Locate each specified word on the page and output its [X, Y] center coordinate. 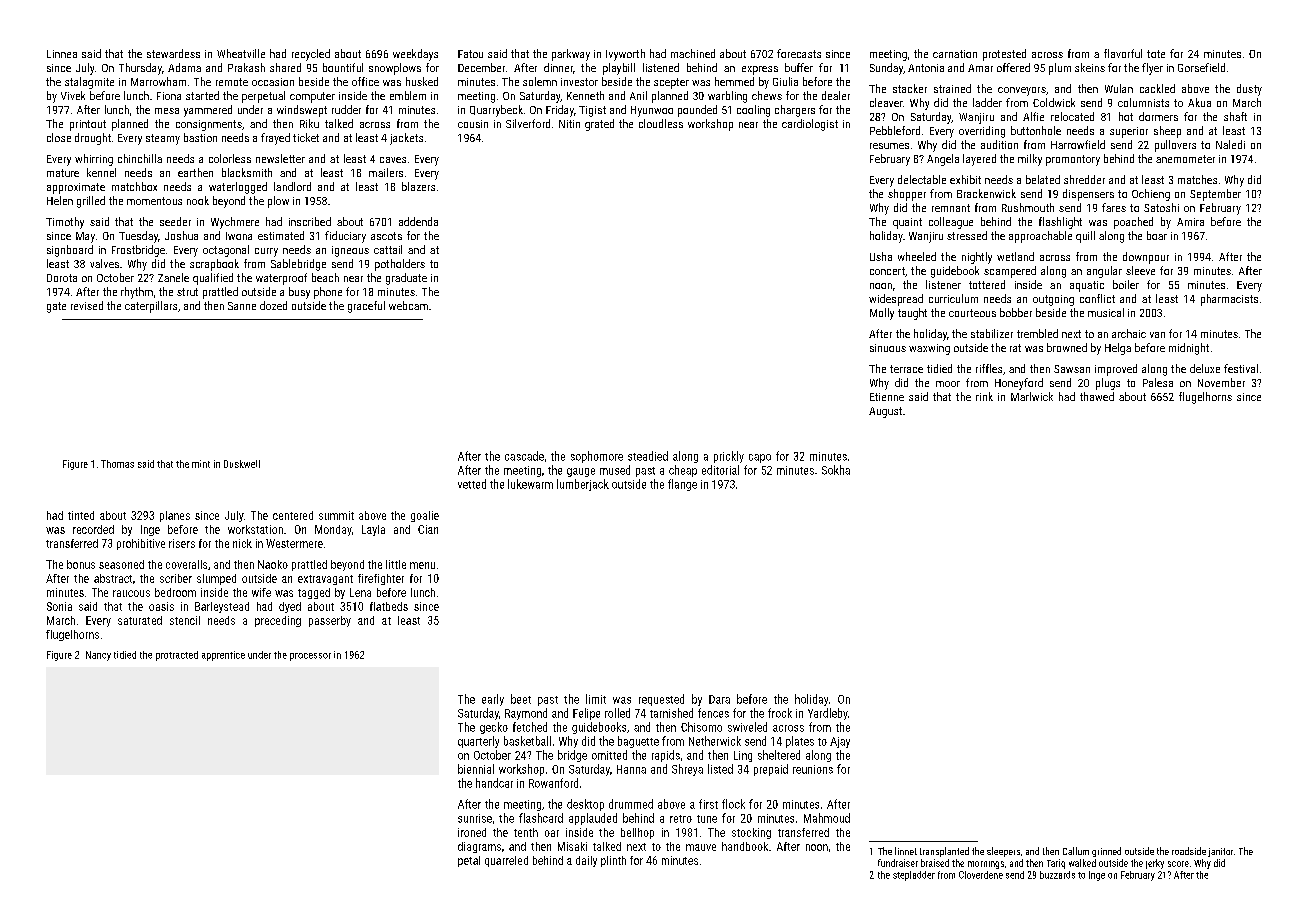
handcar [494, 783]
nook [198, 200]
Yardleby [828, 714]
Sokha [836, 470]
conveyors [1022, 91]
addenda [418, 221]
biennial [476, 769]
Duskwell [242, 464]
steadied [648, 456]
